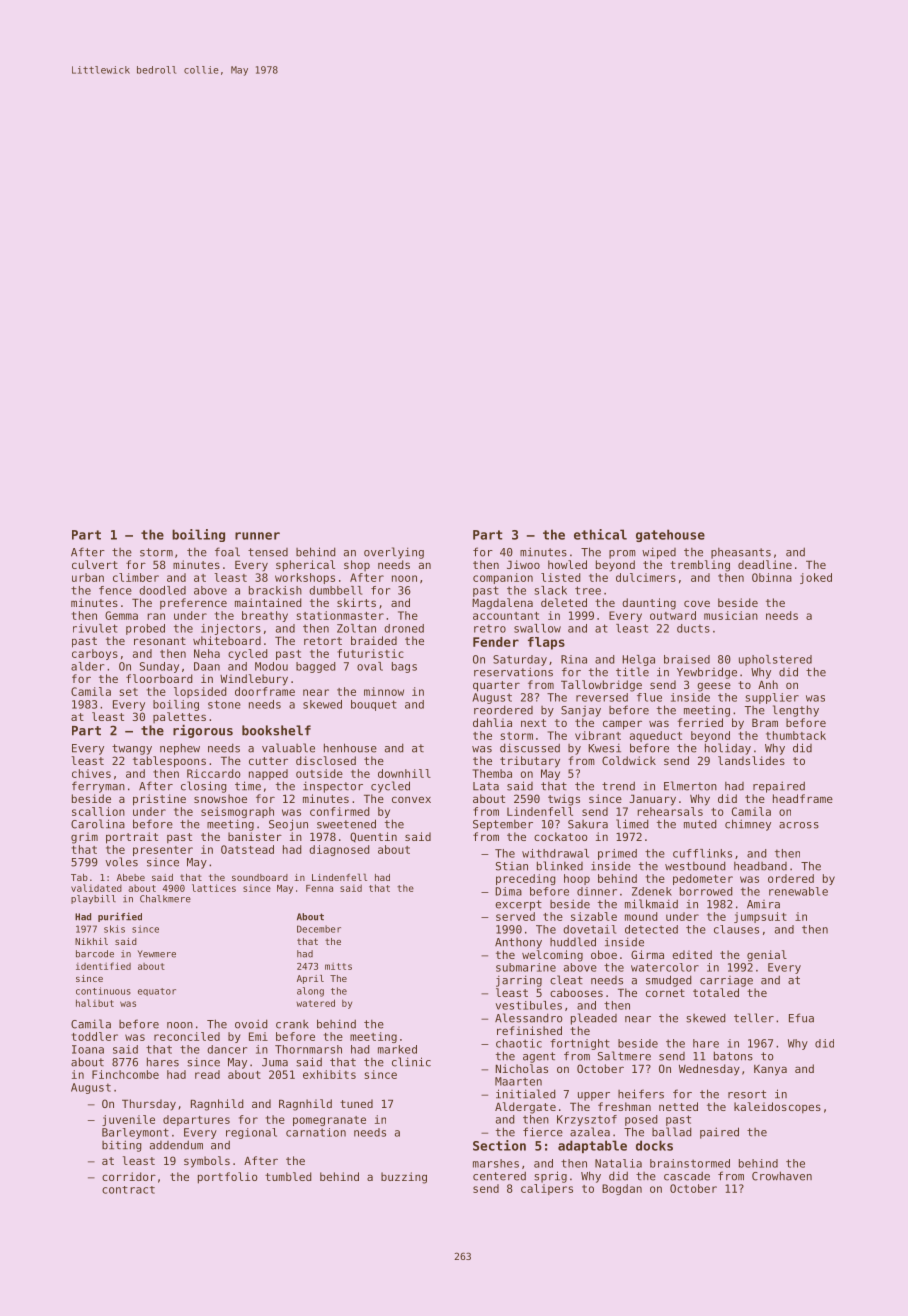  Describe the element at coordinates (93, 899) in the page. I see `playbill` at that location.
